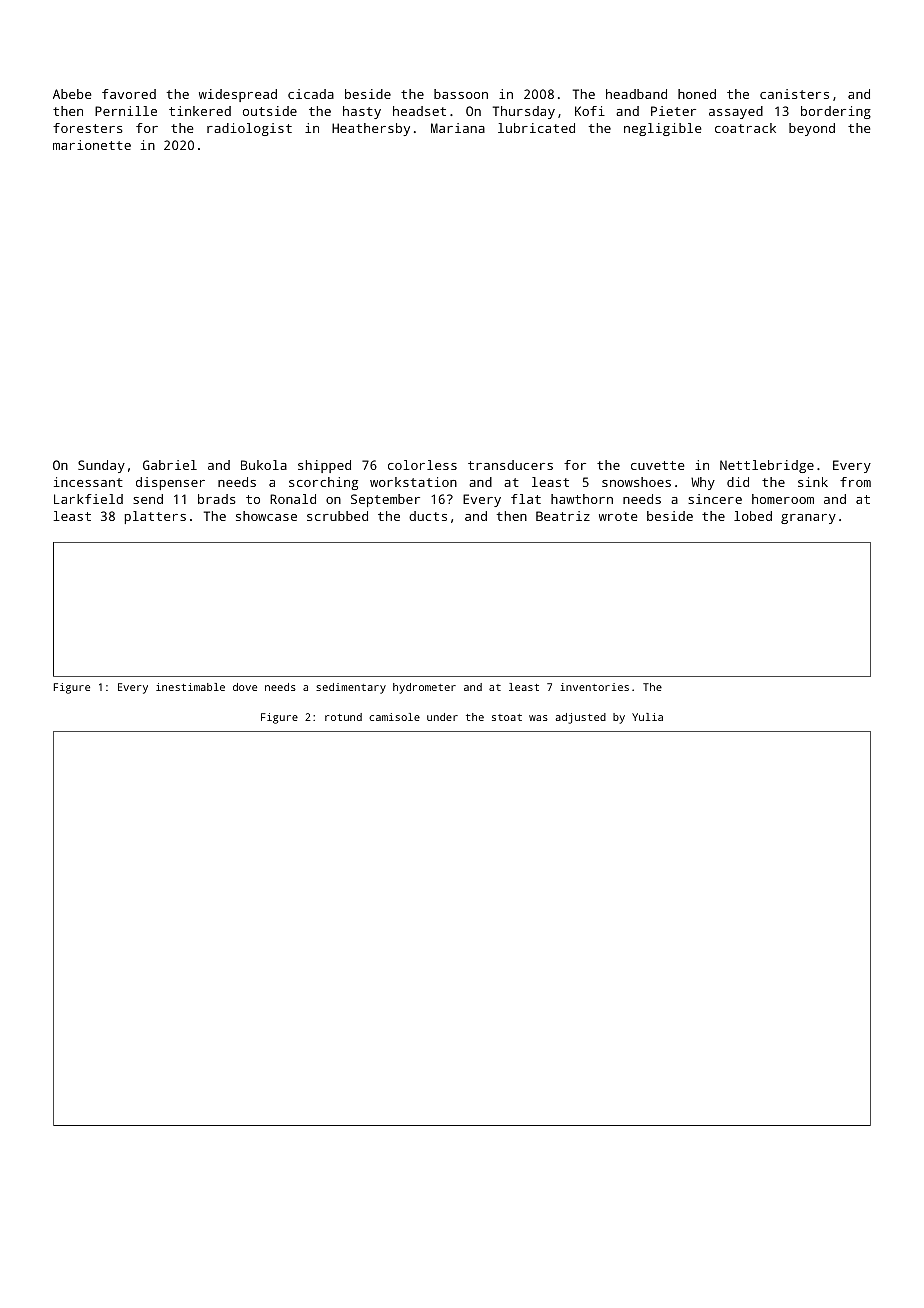 The height and width of the page is (1308, 924). I want to click on canisters, so click(794, 94).
